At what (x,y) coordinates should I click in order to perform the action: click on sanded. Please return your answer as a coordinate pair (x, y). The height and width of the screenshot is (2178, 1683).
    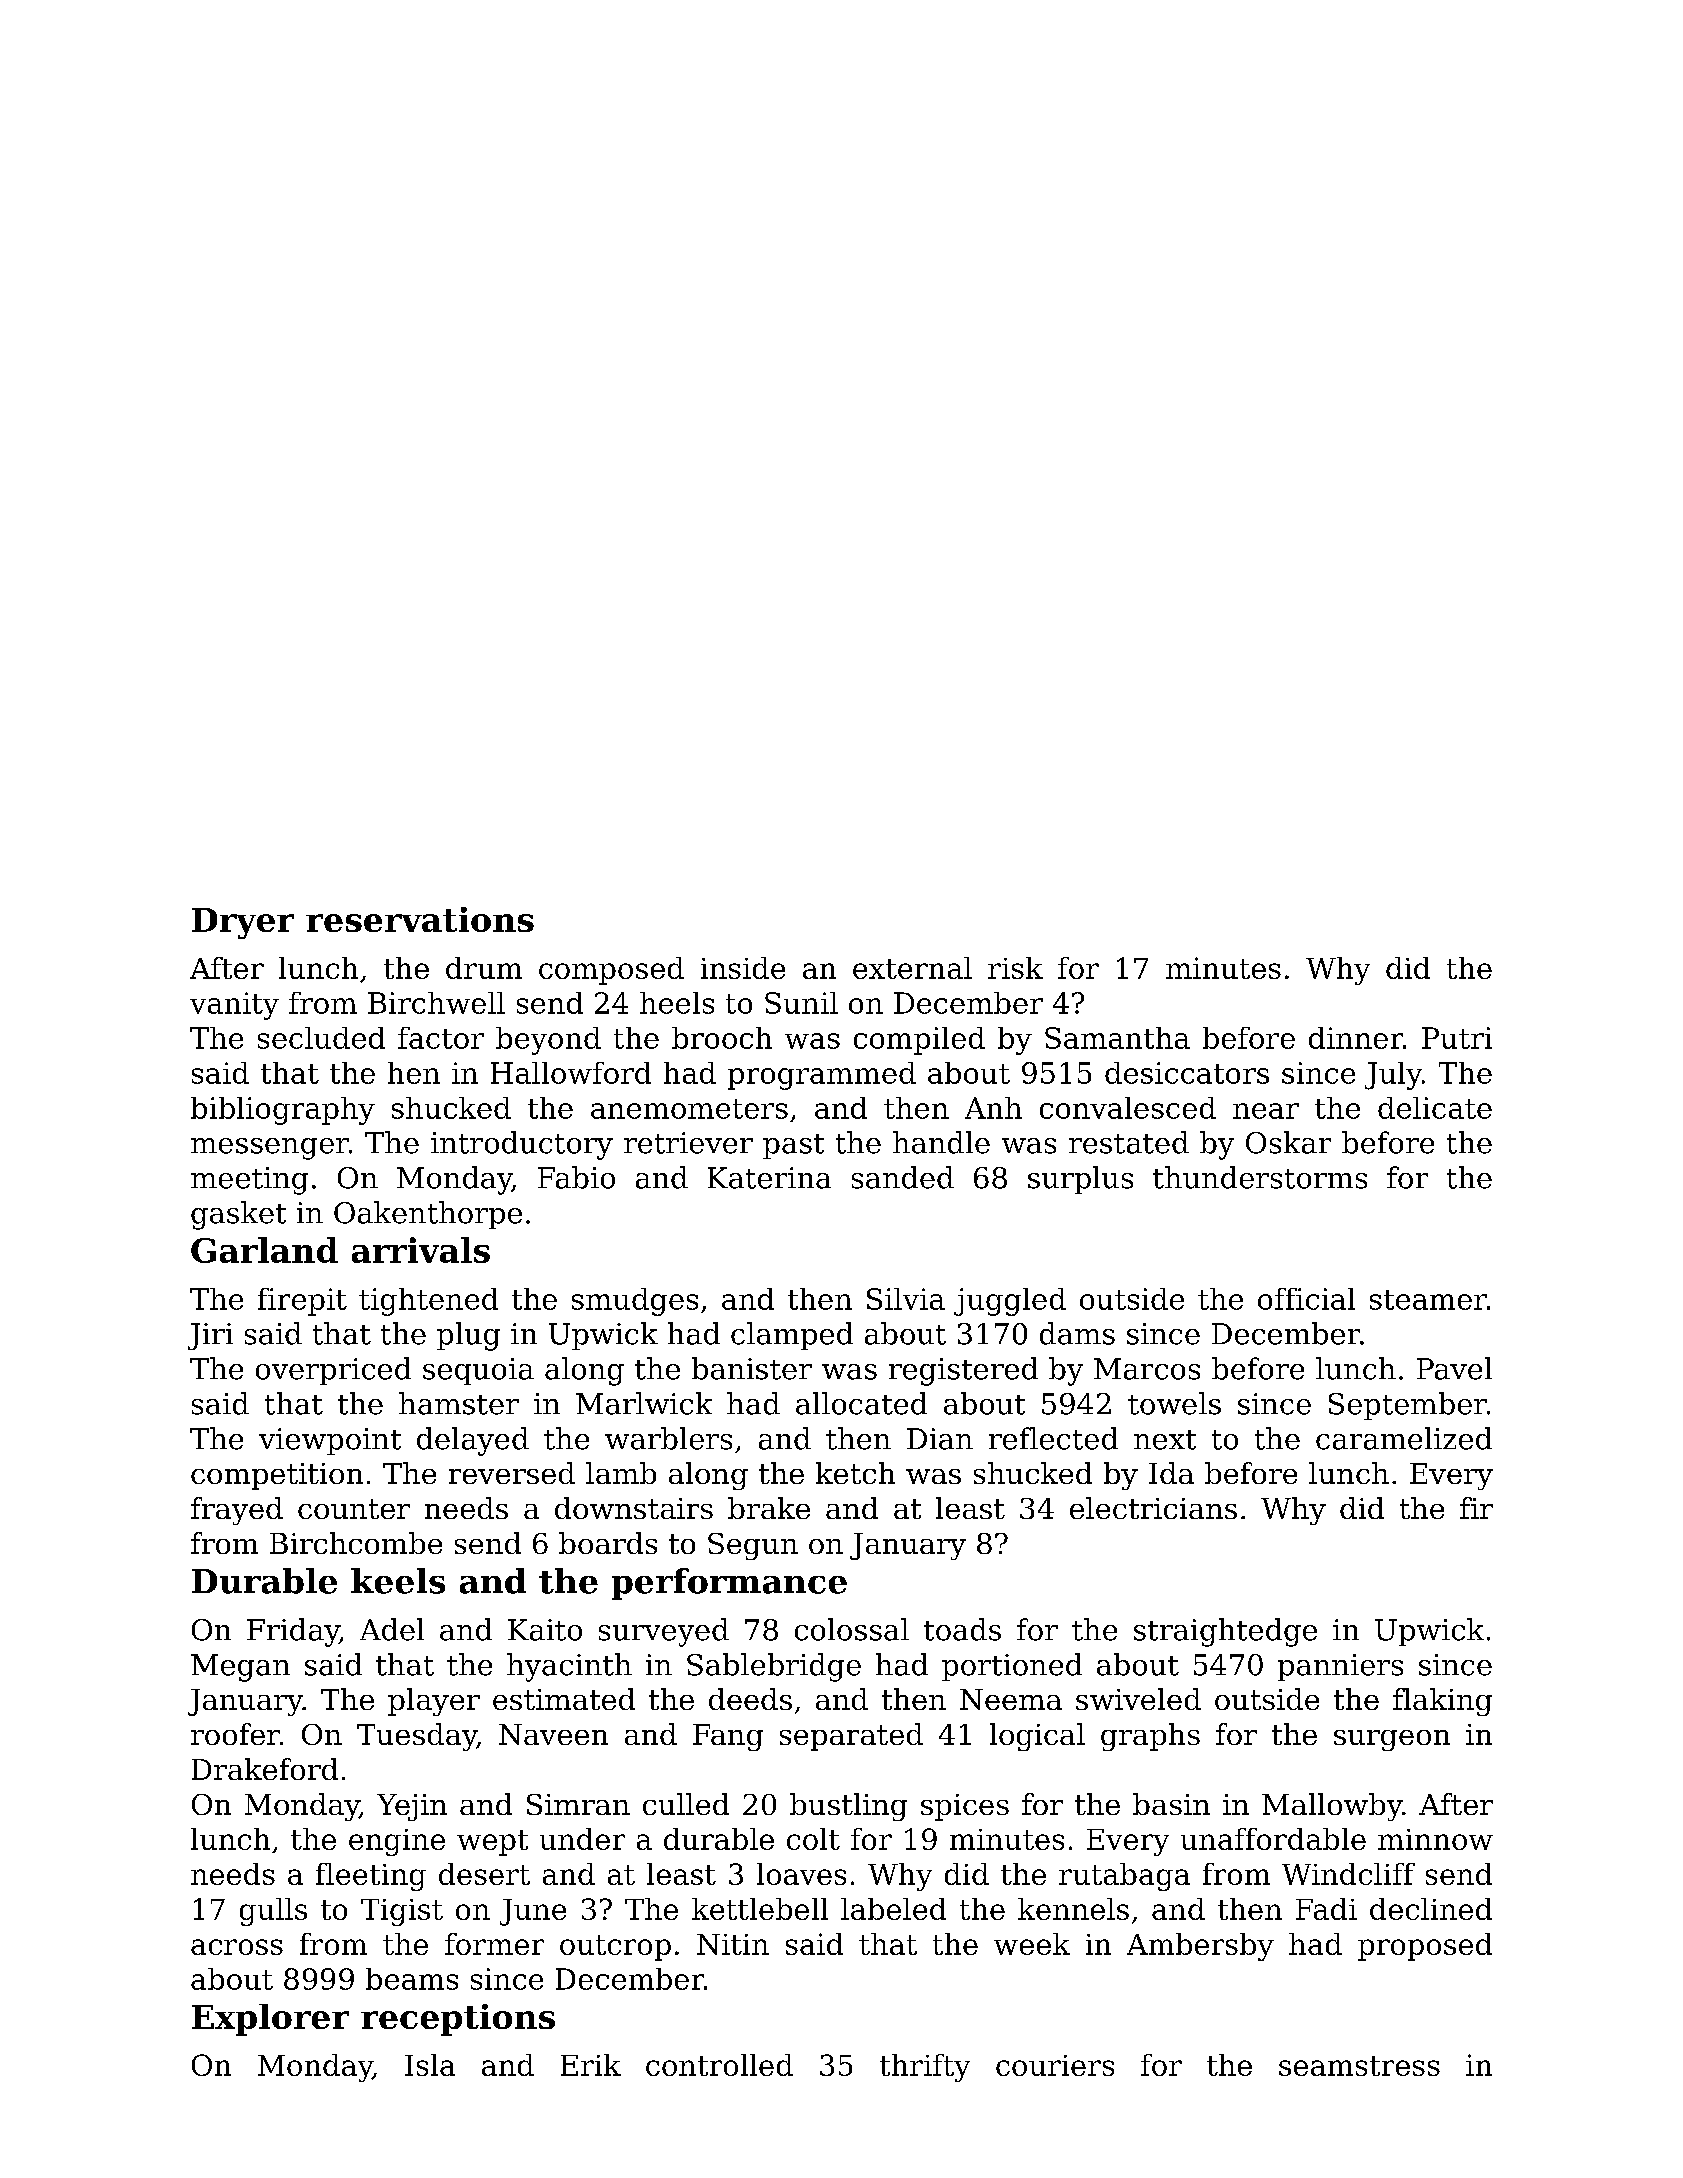
    Looking at the image, I should click on (903, 1177).
